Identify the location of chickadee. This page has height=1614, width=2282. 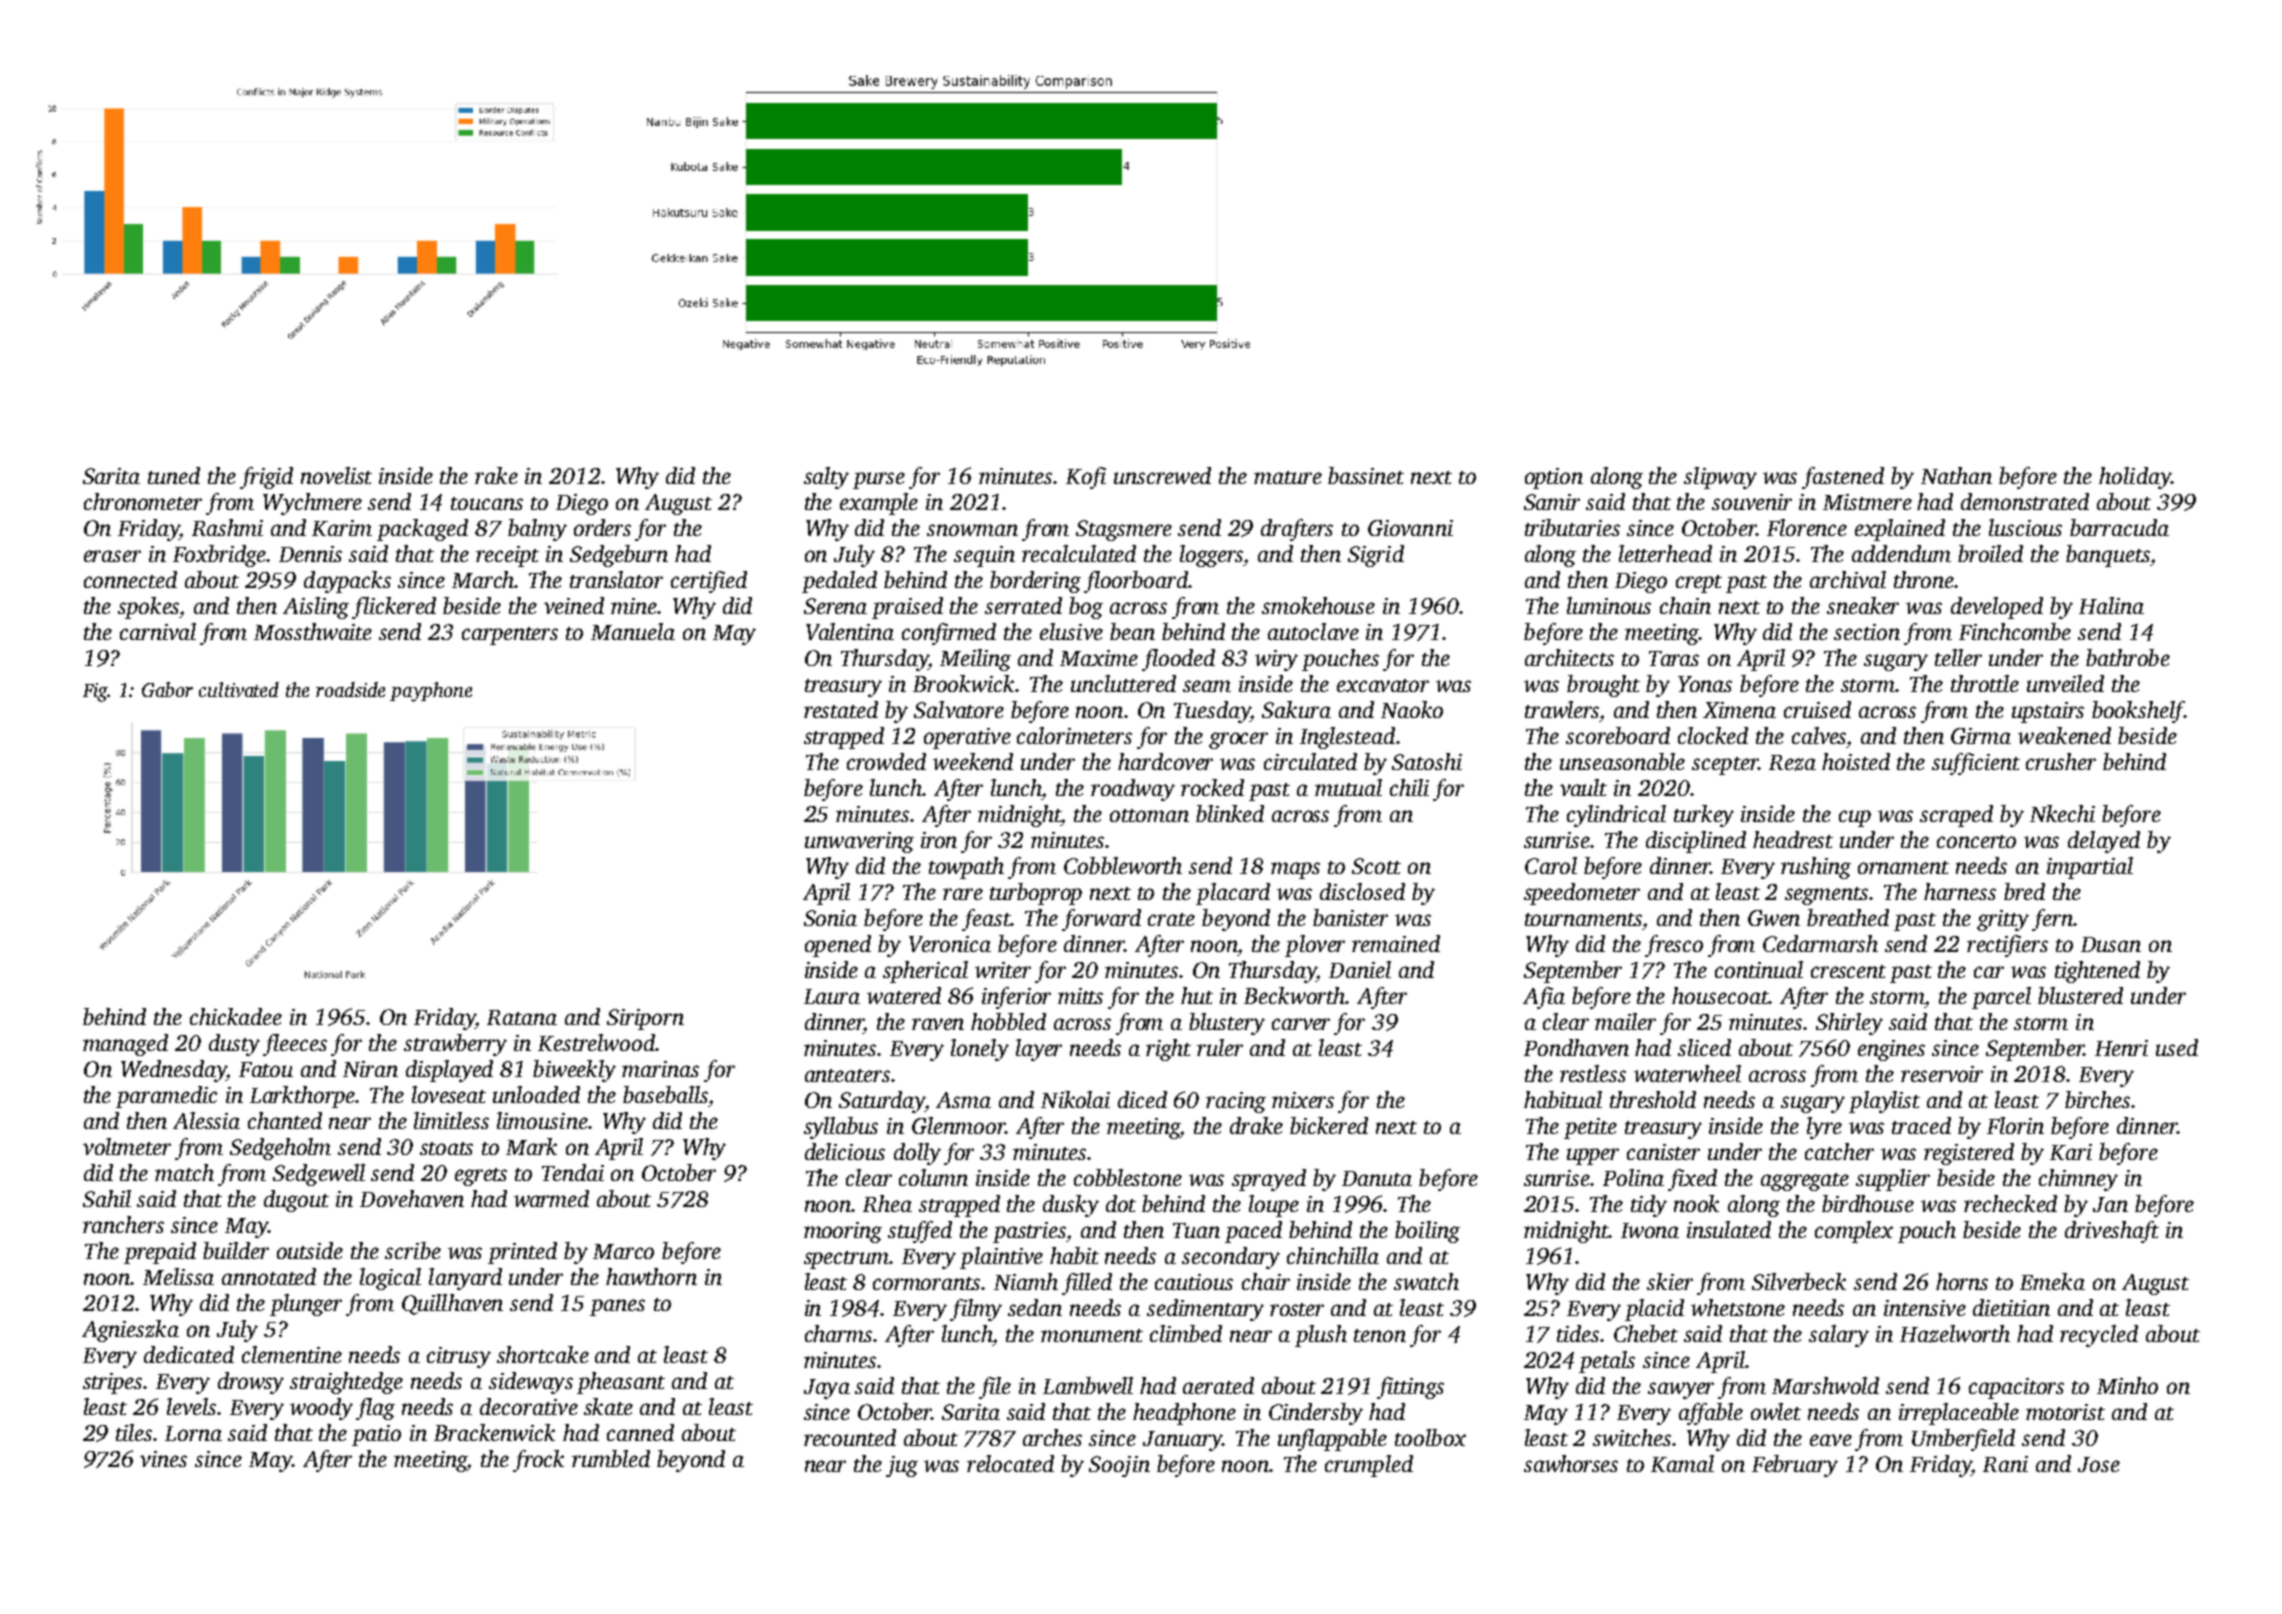
(236, 1016).
